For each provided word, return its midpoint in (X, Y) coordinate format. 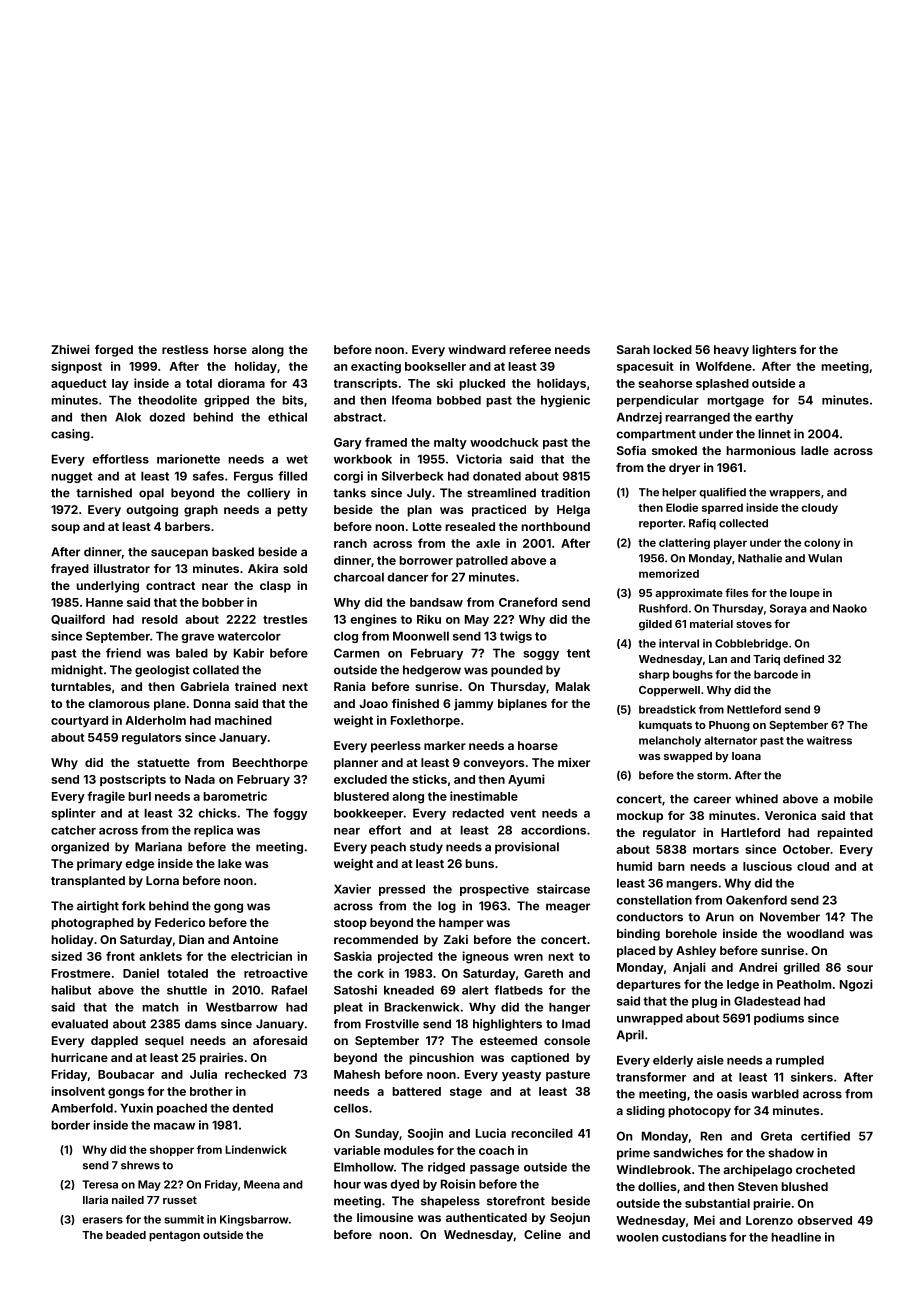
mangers (692, 885)
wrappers (795, 494)
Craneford (528, 602)
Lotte (427, 526)
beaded (126, 1235)
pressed (402, 890)
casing (70, 435)
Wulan (825, 558)
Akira (263, 568)
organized (80, 848)
